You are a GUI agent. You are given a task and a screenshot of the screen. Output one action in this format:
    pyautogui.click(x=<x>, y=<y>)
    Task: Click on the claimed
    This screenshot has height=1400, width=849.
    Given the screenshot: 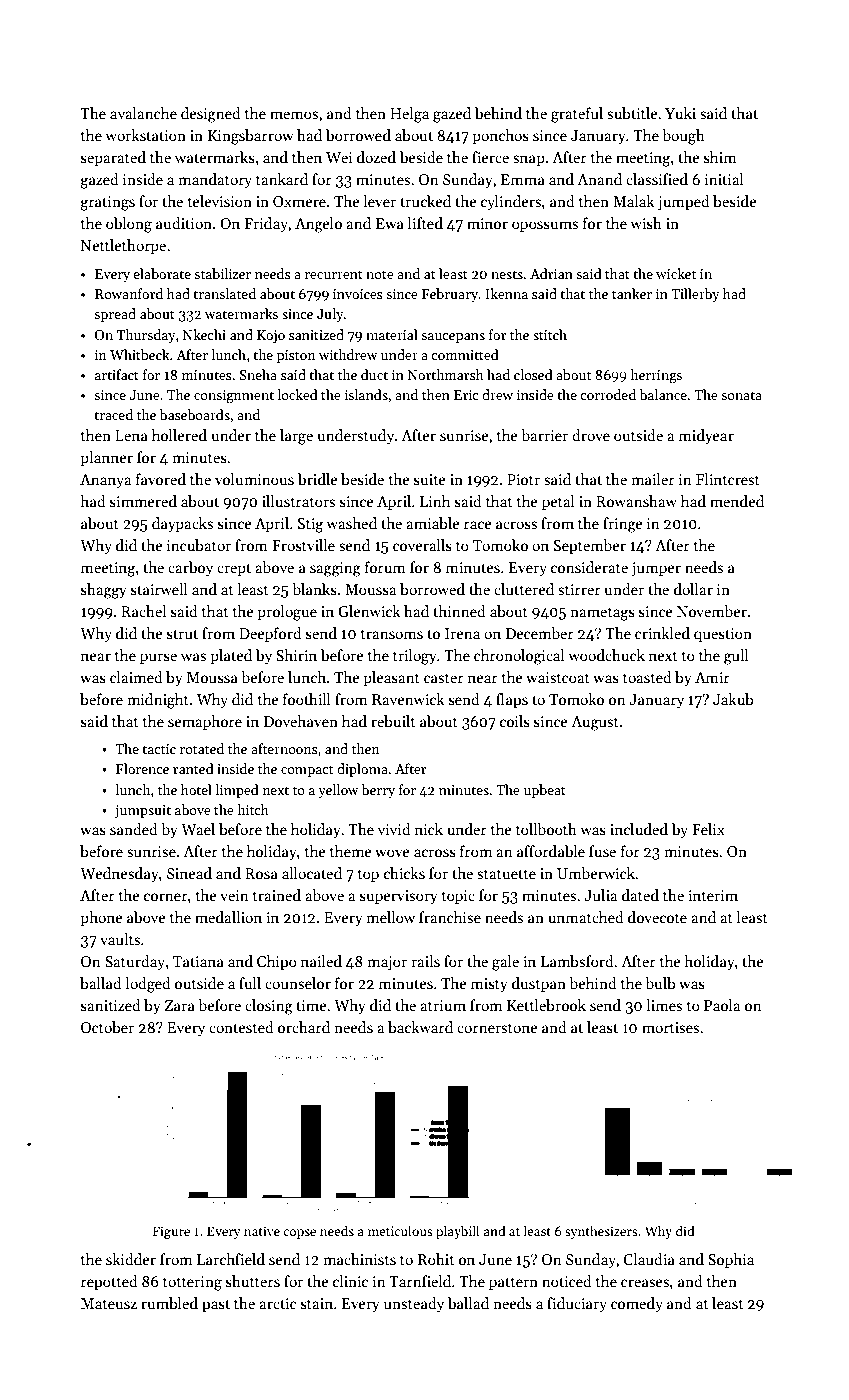 What is the action you would take?
    pyautogui.click(x=136, y=677)
